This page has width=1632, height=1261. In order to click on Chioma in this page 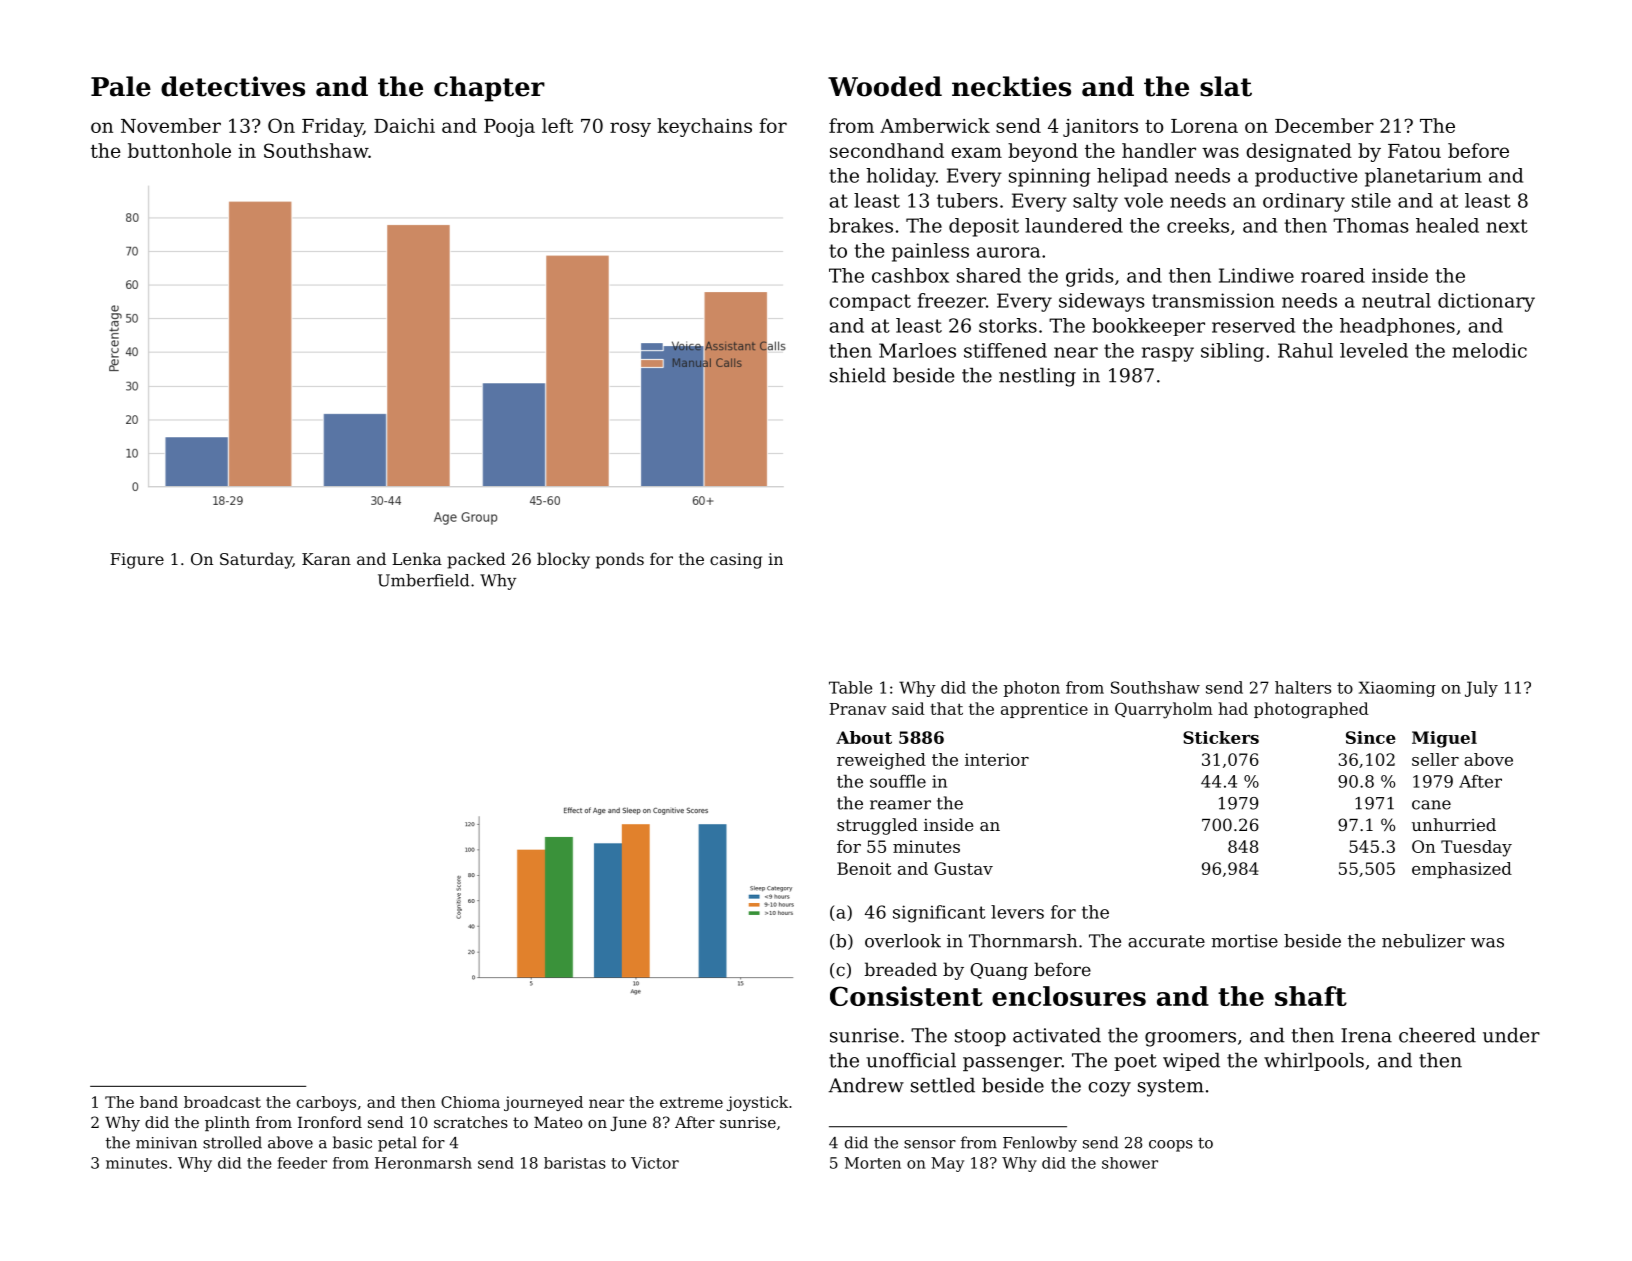, I will do `click(470, 1102)`.
